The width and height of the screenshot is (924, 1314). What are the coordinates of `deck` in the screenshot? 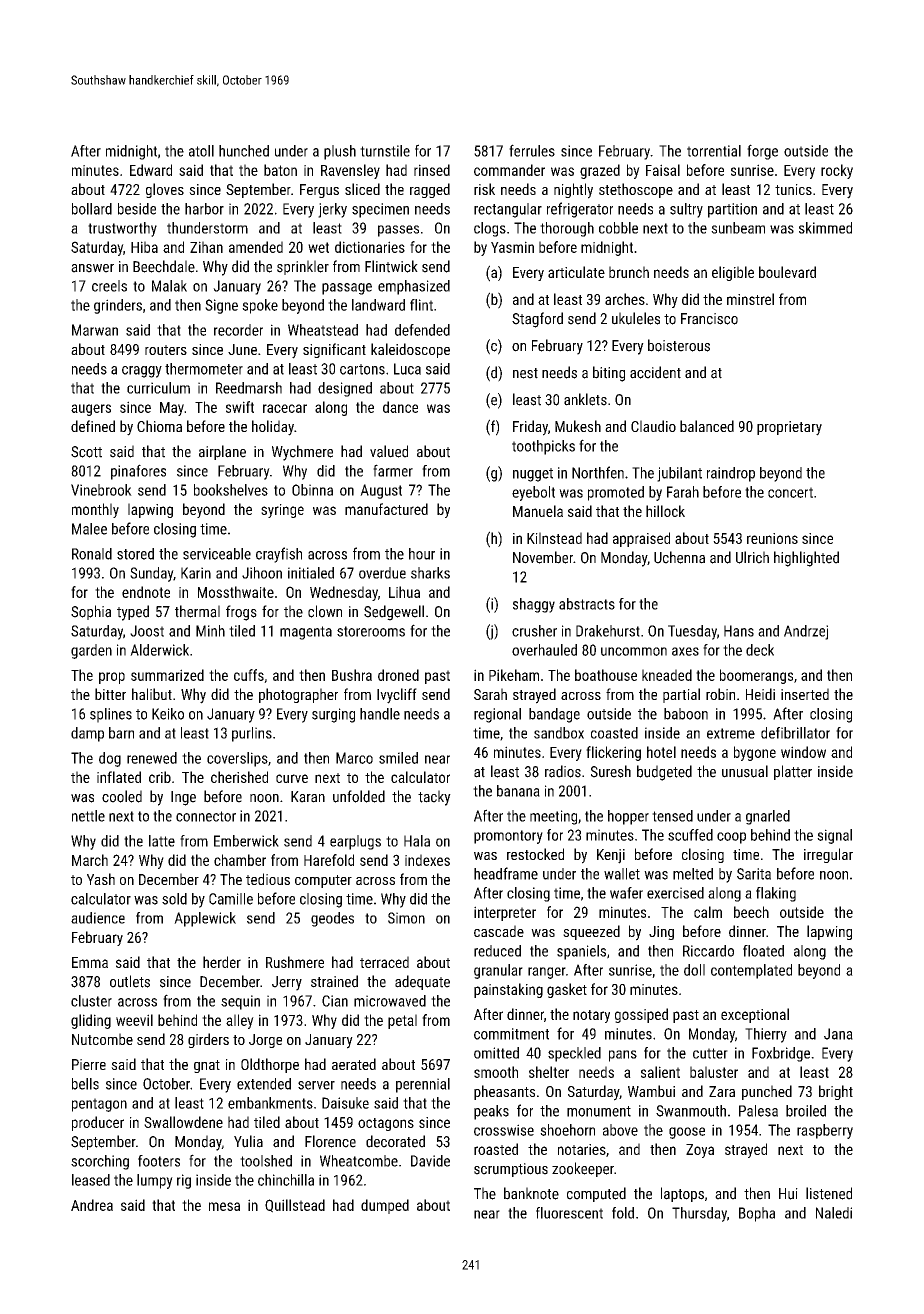 It's located at (760, 650).
